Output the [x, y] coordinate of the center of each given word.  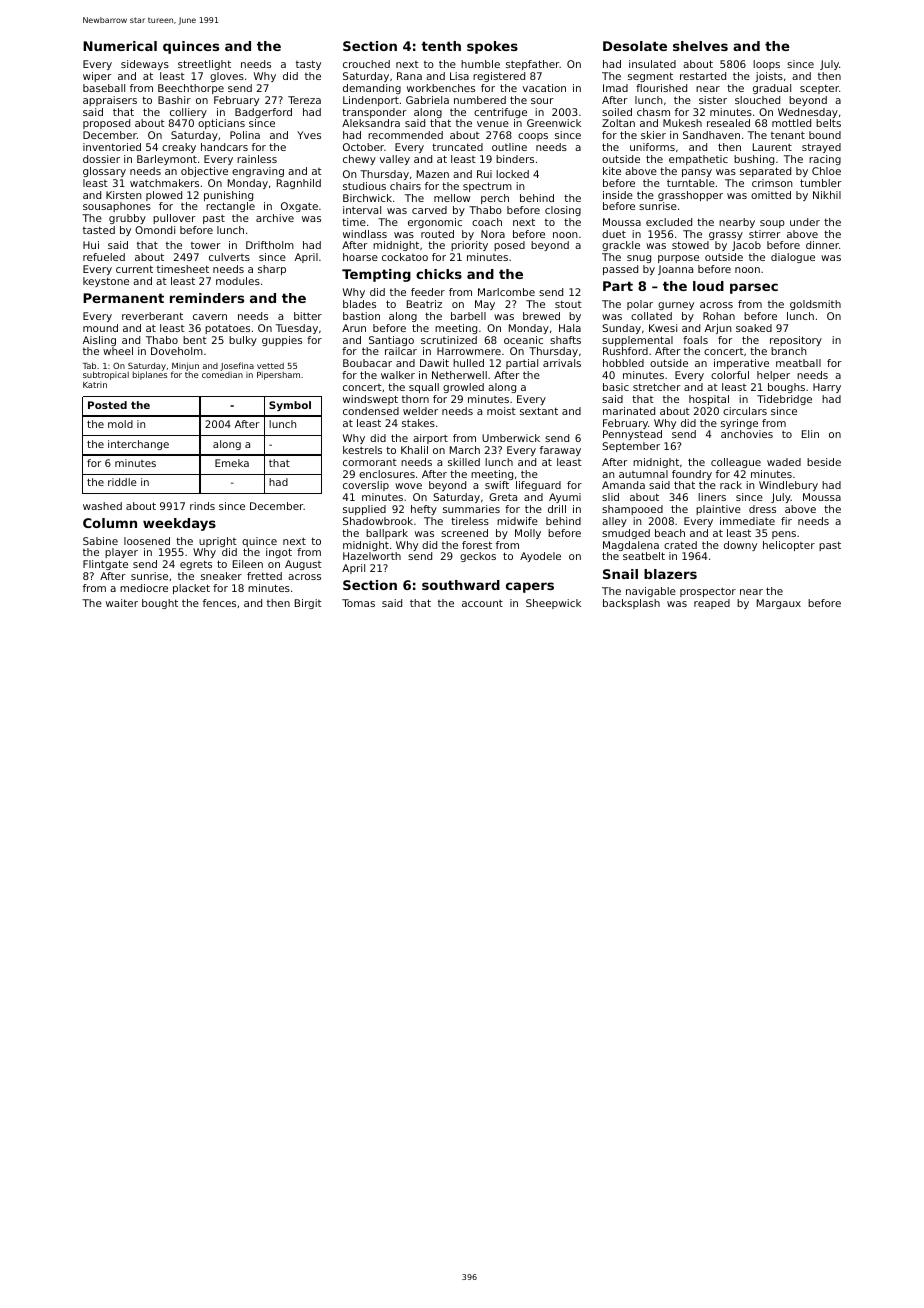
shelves [700, 46]
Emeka [232, 463]
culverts [229, 257]
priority [469, 246]
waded [784, 462]
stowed [690, 245]
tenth [441, 46]
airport [430, 439]
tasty [308, 65]
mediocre [144, 588]
